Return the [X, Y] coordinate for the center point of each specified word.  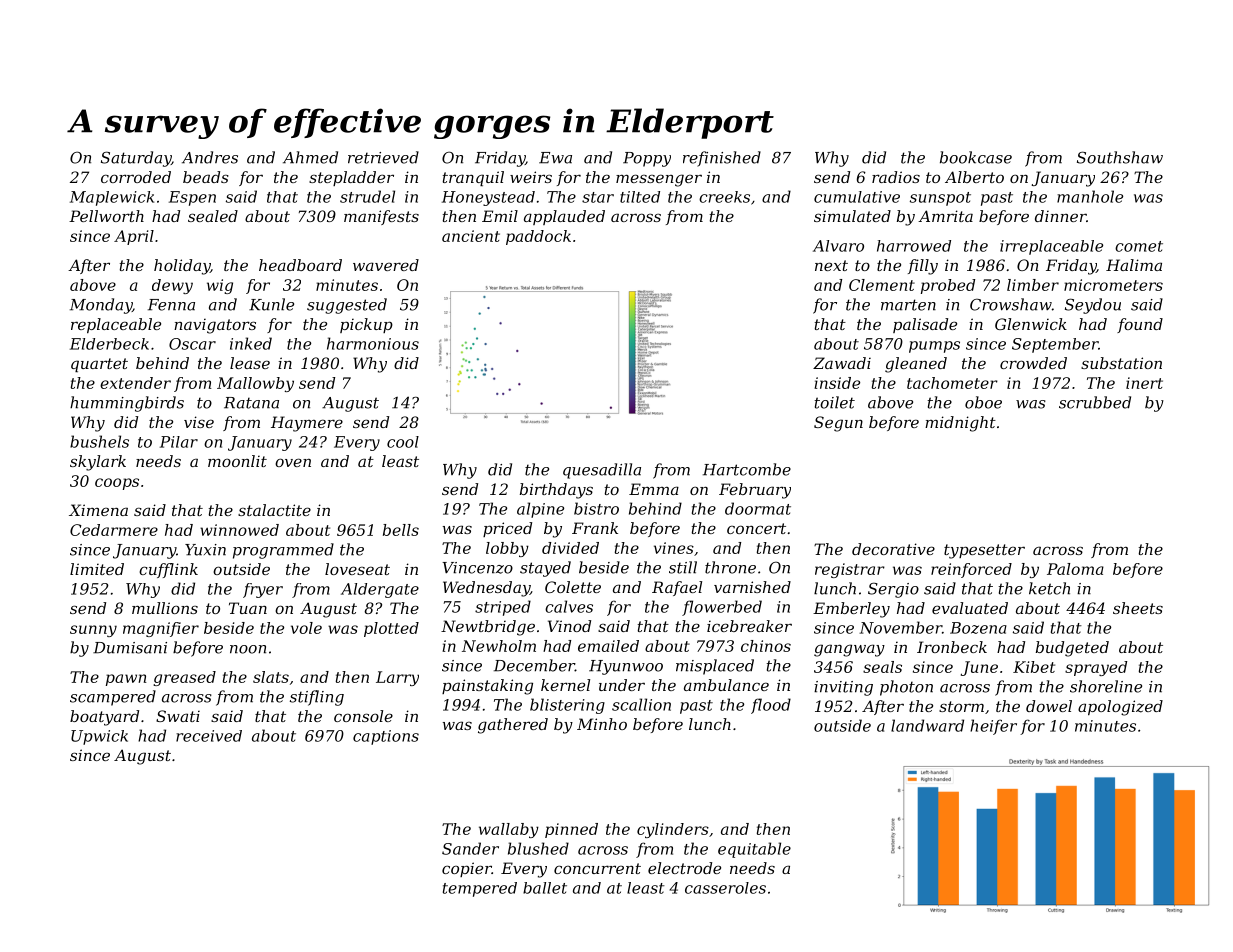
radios [896, 177]
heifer [993, 727]
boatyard [104, 718]
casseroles [725, 888]
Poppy [647, 159]
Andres [210, 157]
